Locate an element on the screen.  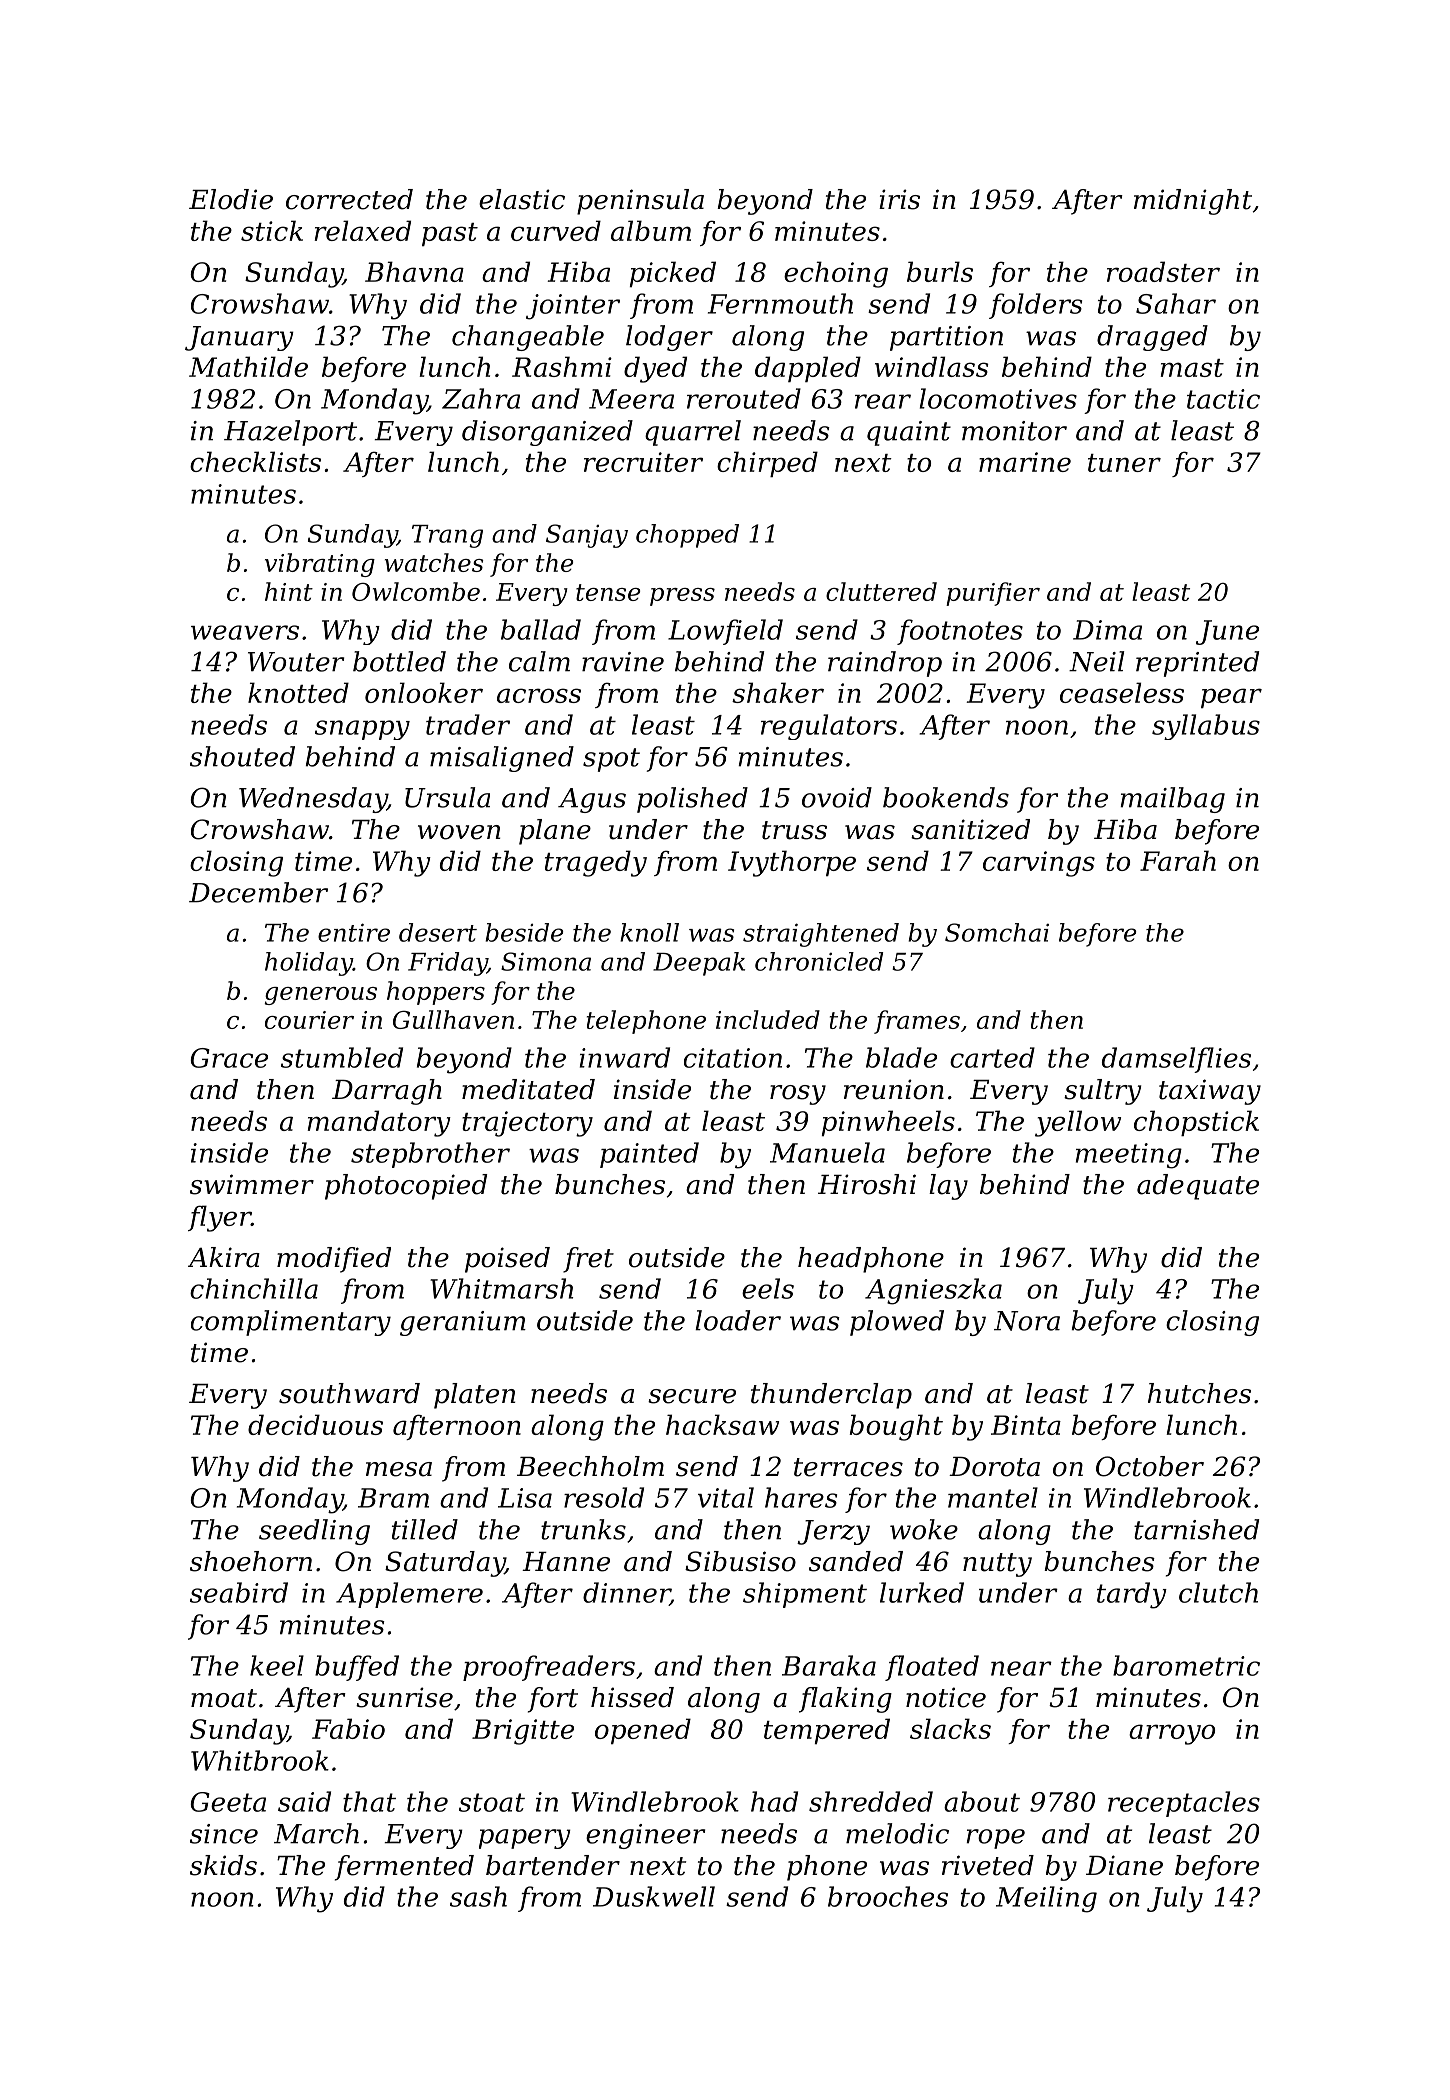
vibrating is located at coordinates (320, 565).
